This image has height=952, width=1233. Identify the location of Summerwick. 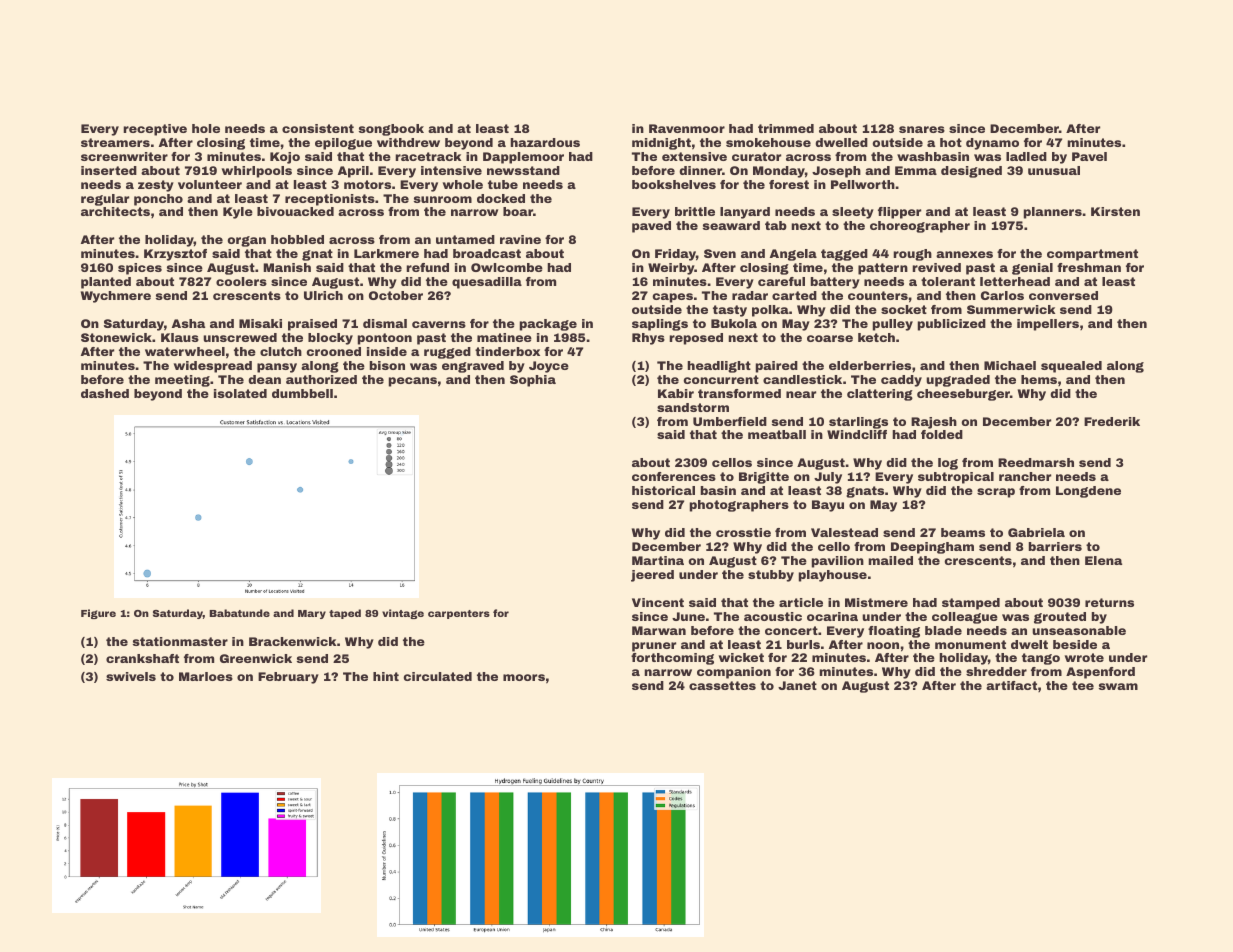
(1011, 309).
